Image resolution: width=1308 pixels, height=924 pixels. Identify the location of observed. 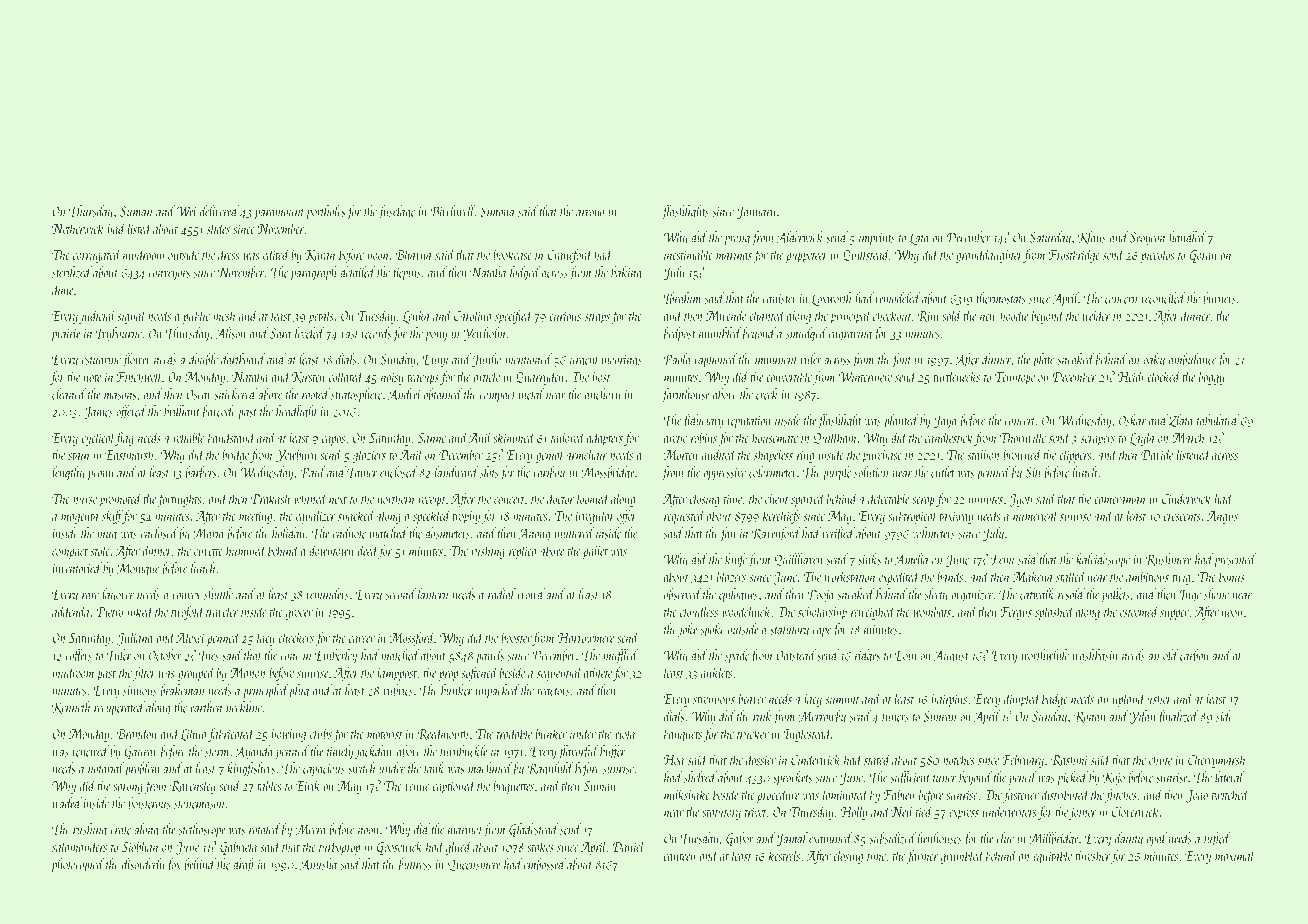
(683, 594).
